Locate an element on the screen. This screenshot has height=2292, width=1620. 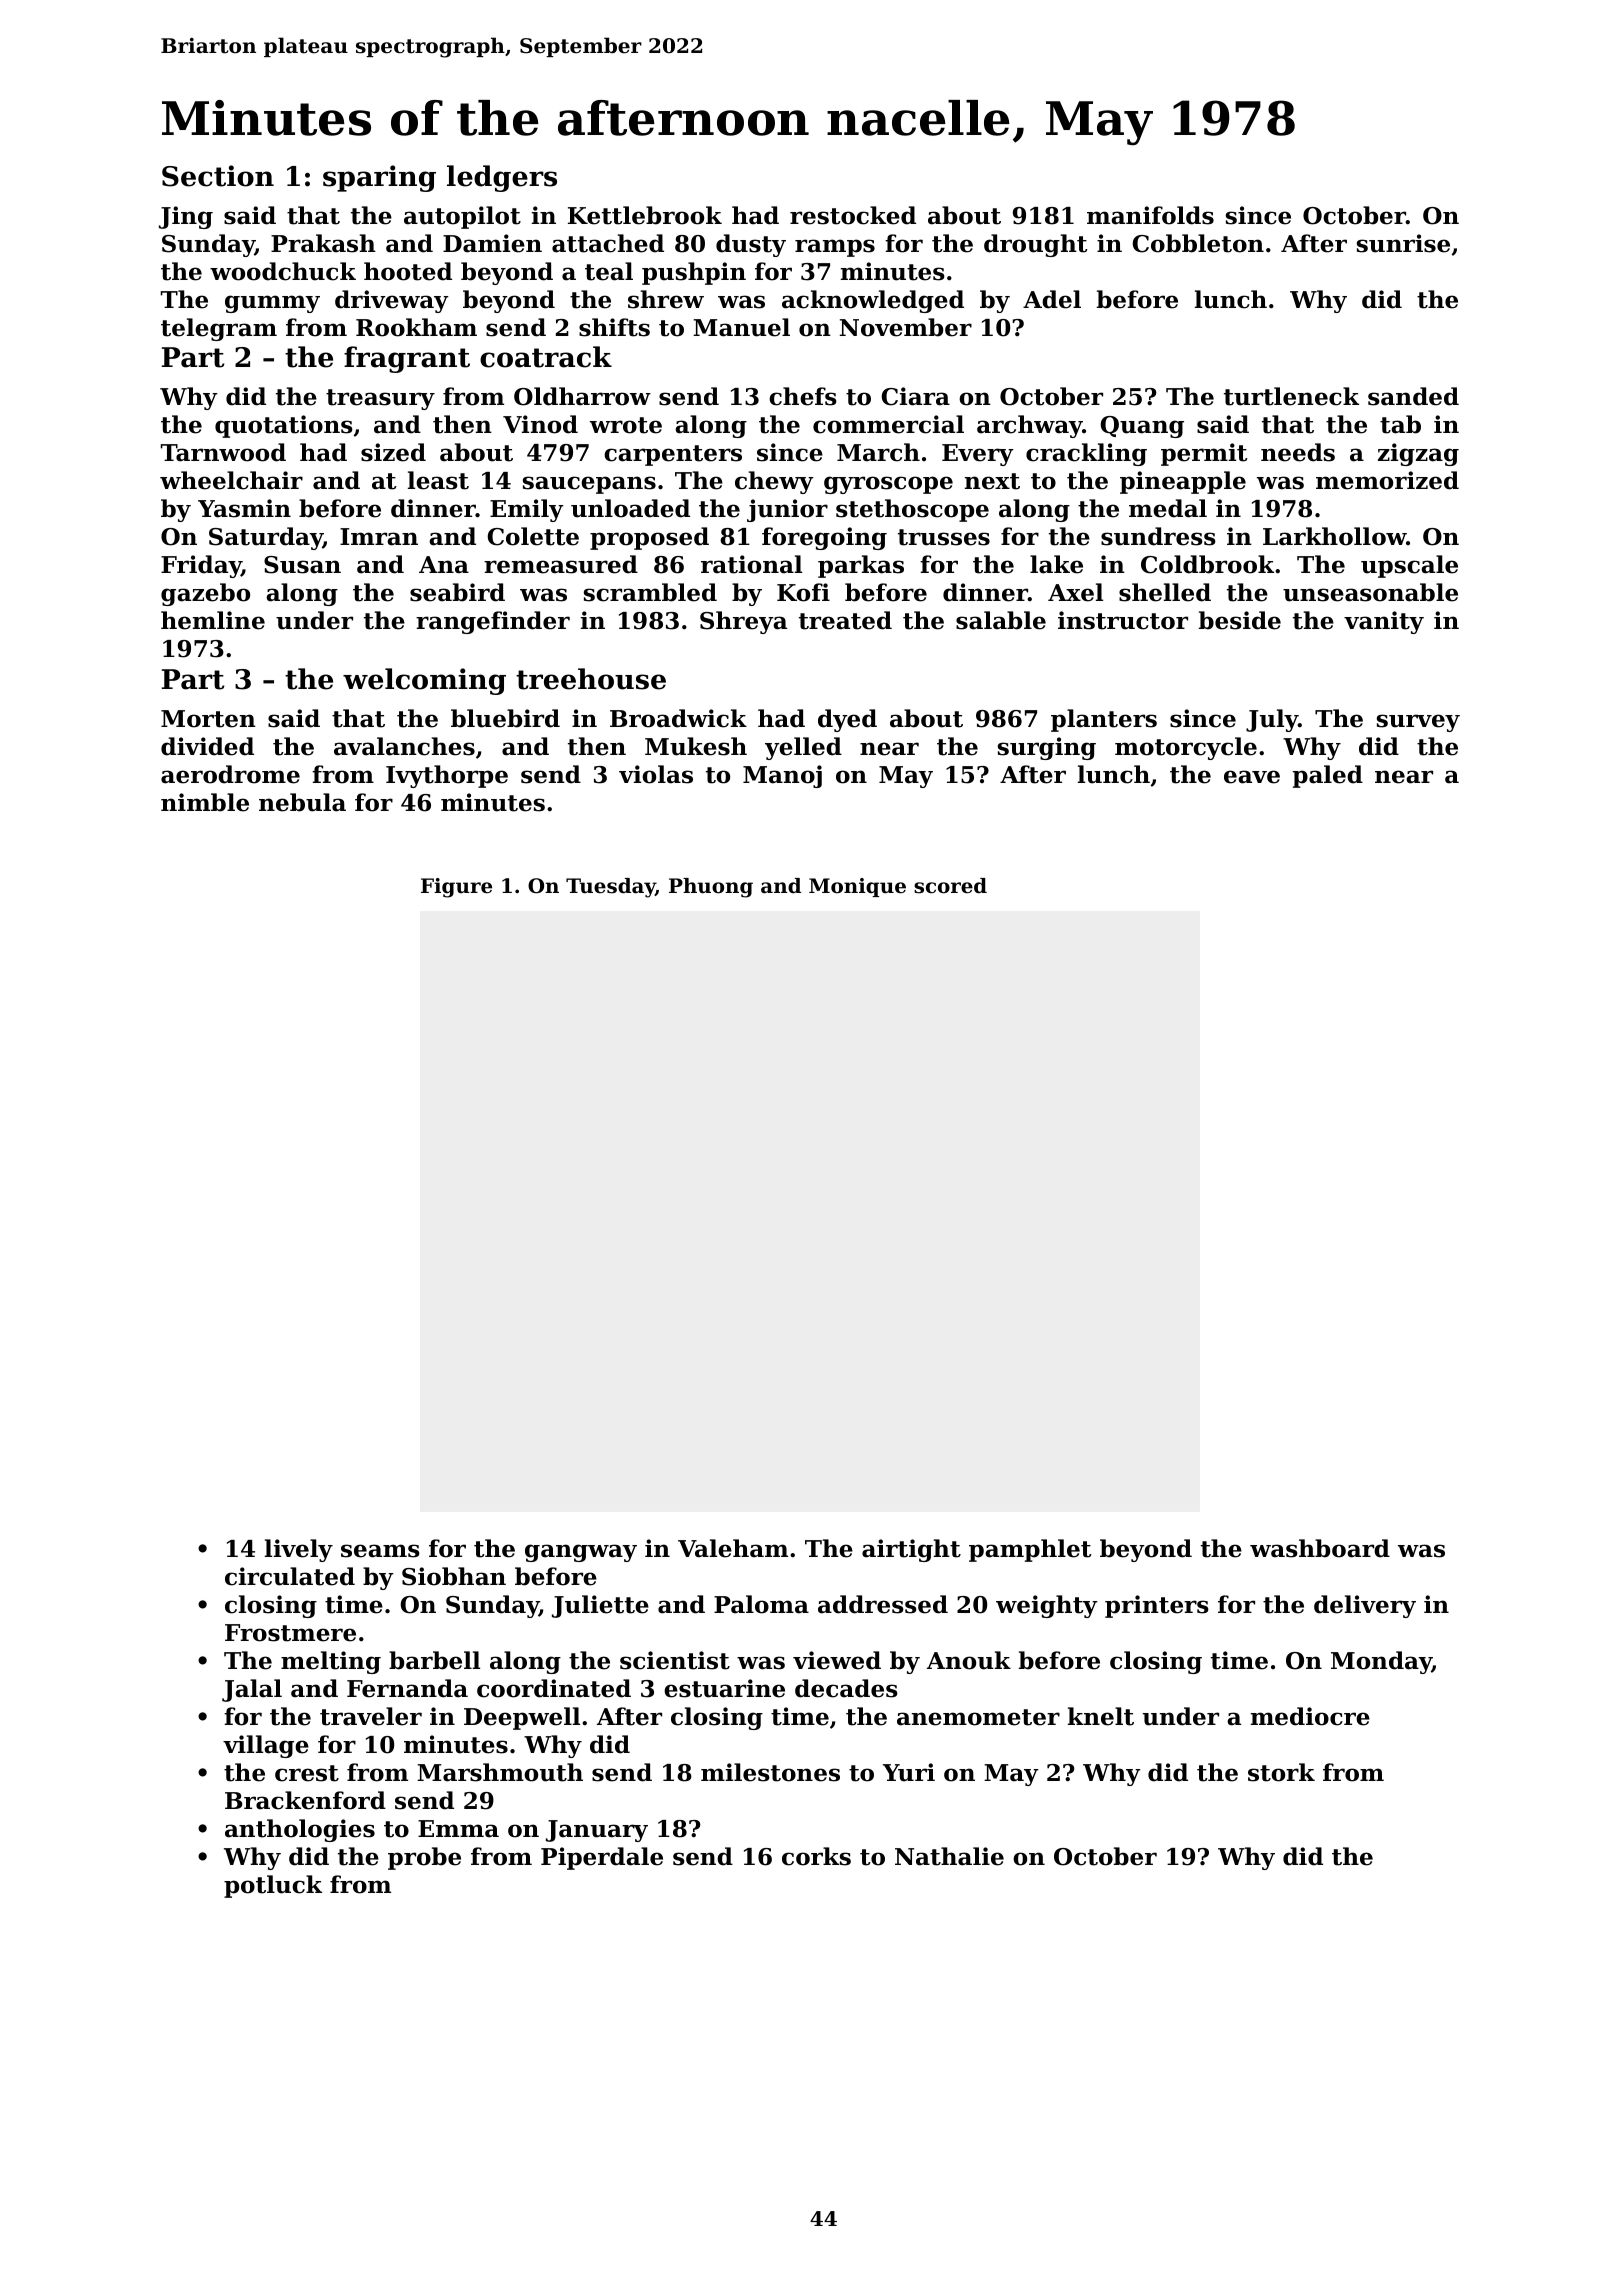
probe is located at coordinates (424, 1858).
